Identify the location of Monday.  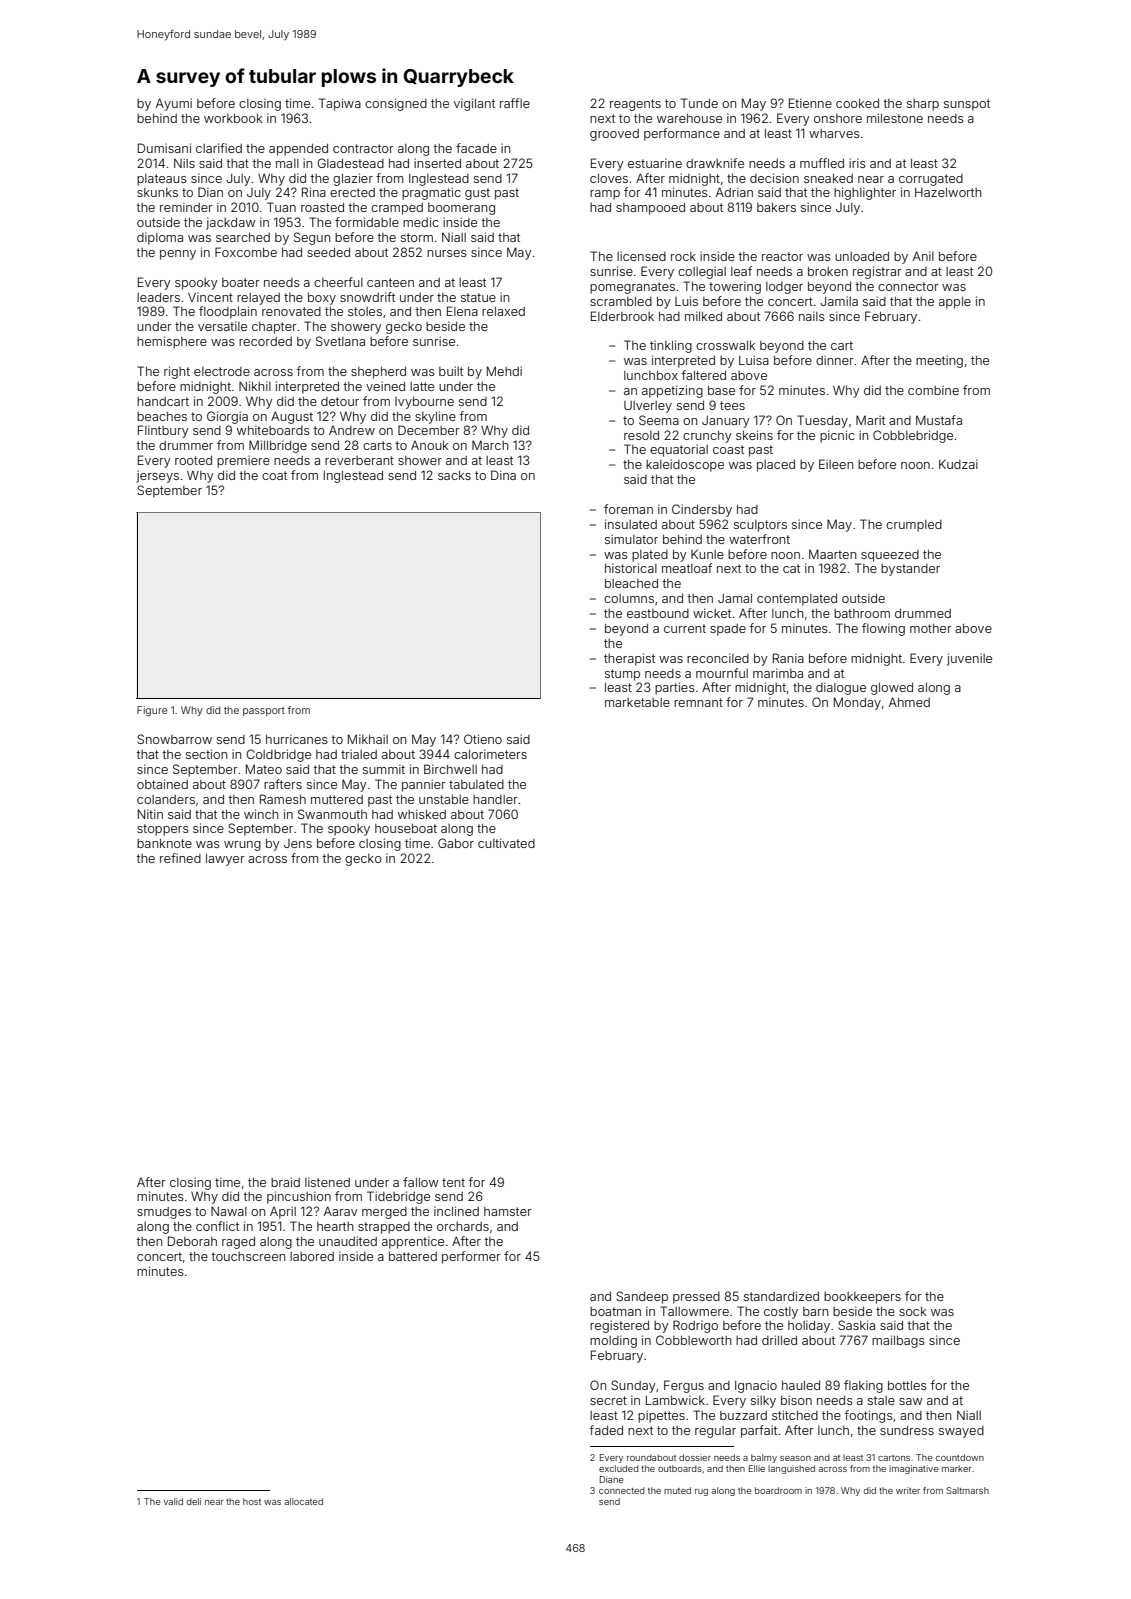
(857, 703).
